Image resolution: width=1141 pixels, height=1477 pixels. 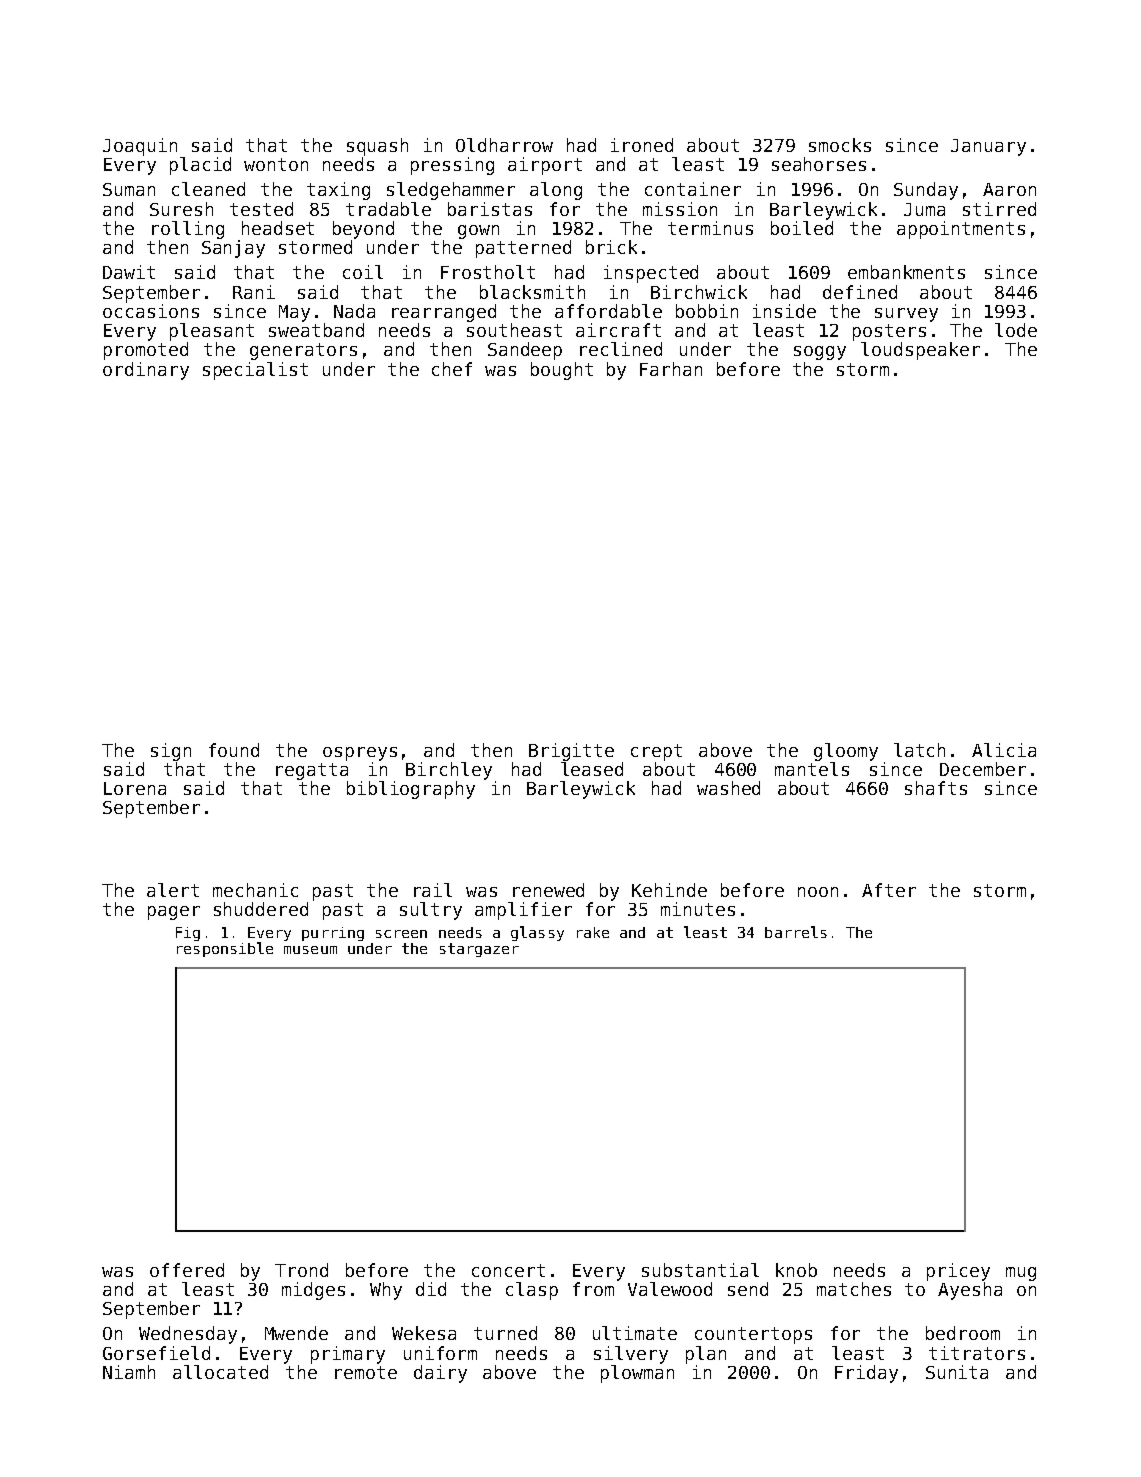 I want to click on squash, so click(x=377, y=147).
